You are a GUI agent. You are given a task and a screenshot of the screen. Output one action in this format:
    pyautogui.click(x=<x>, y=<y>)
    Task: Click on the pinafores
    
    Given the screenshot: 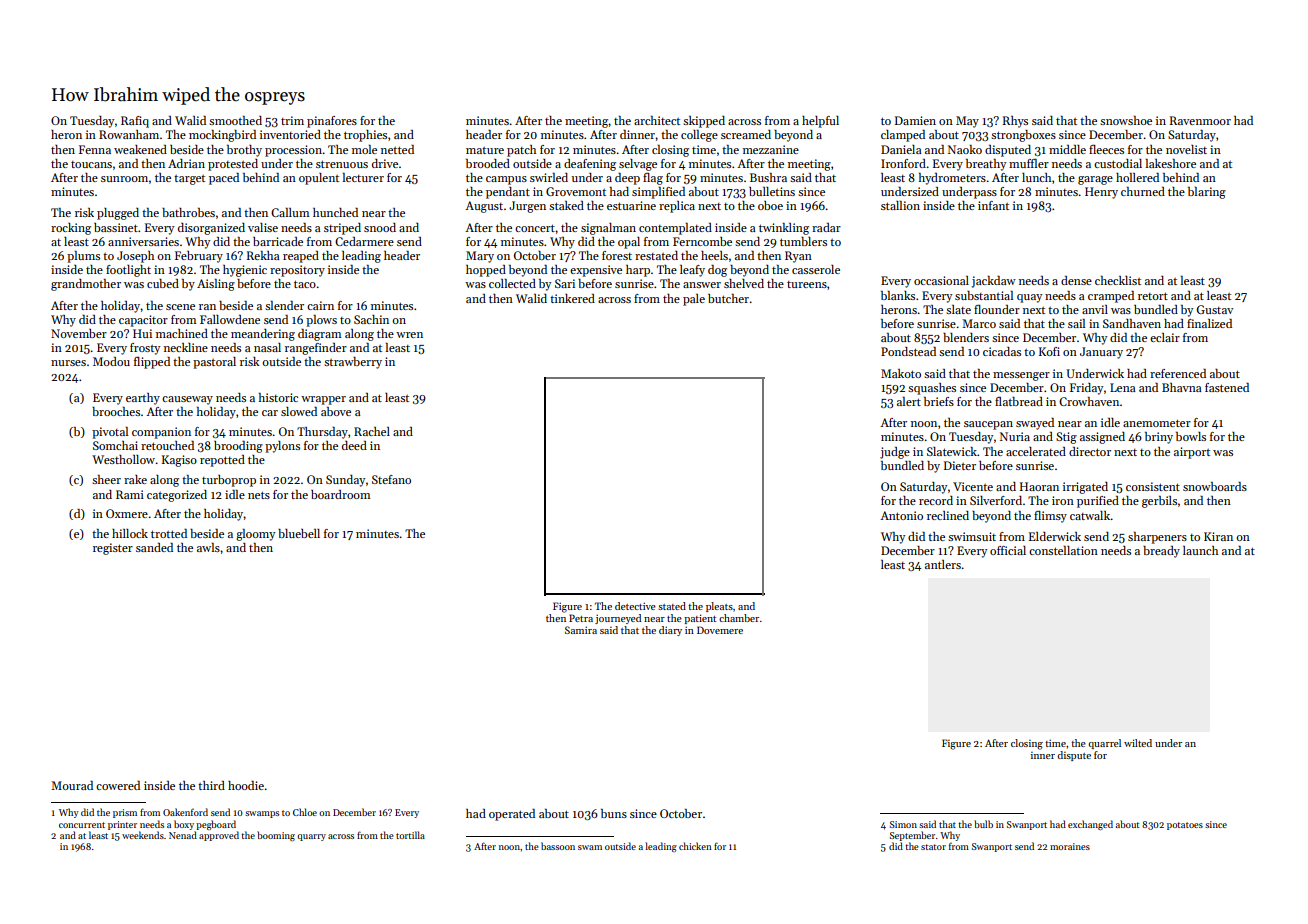 What is the action you would take?
    pyautogui.click(x=332, y=122)
